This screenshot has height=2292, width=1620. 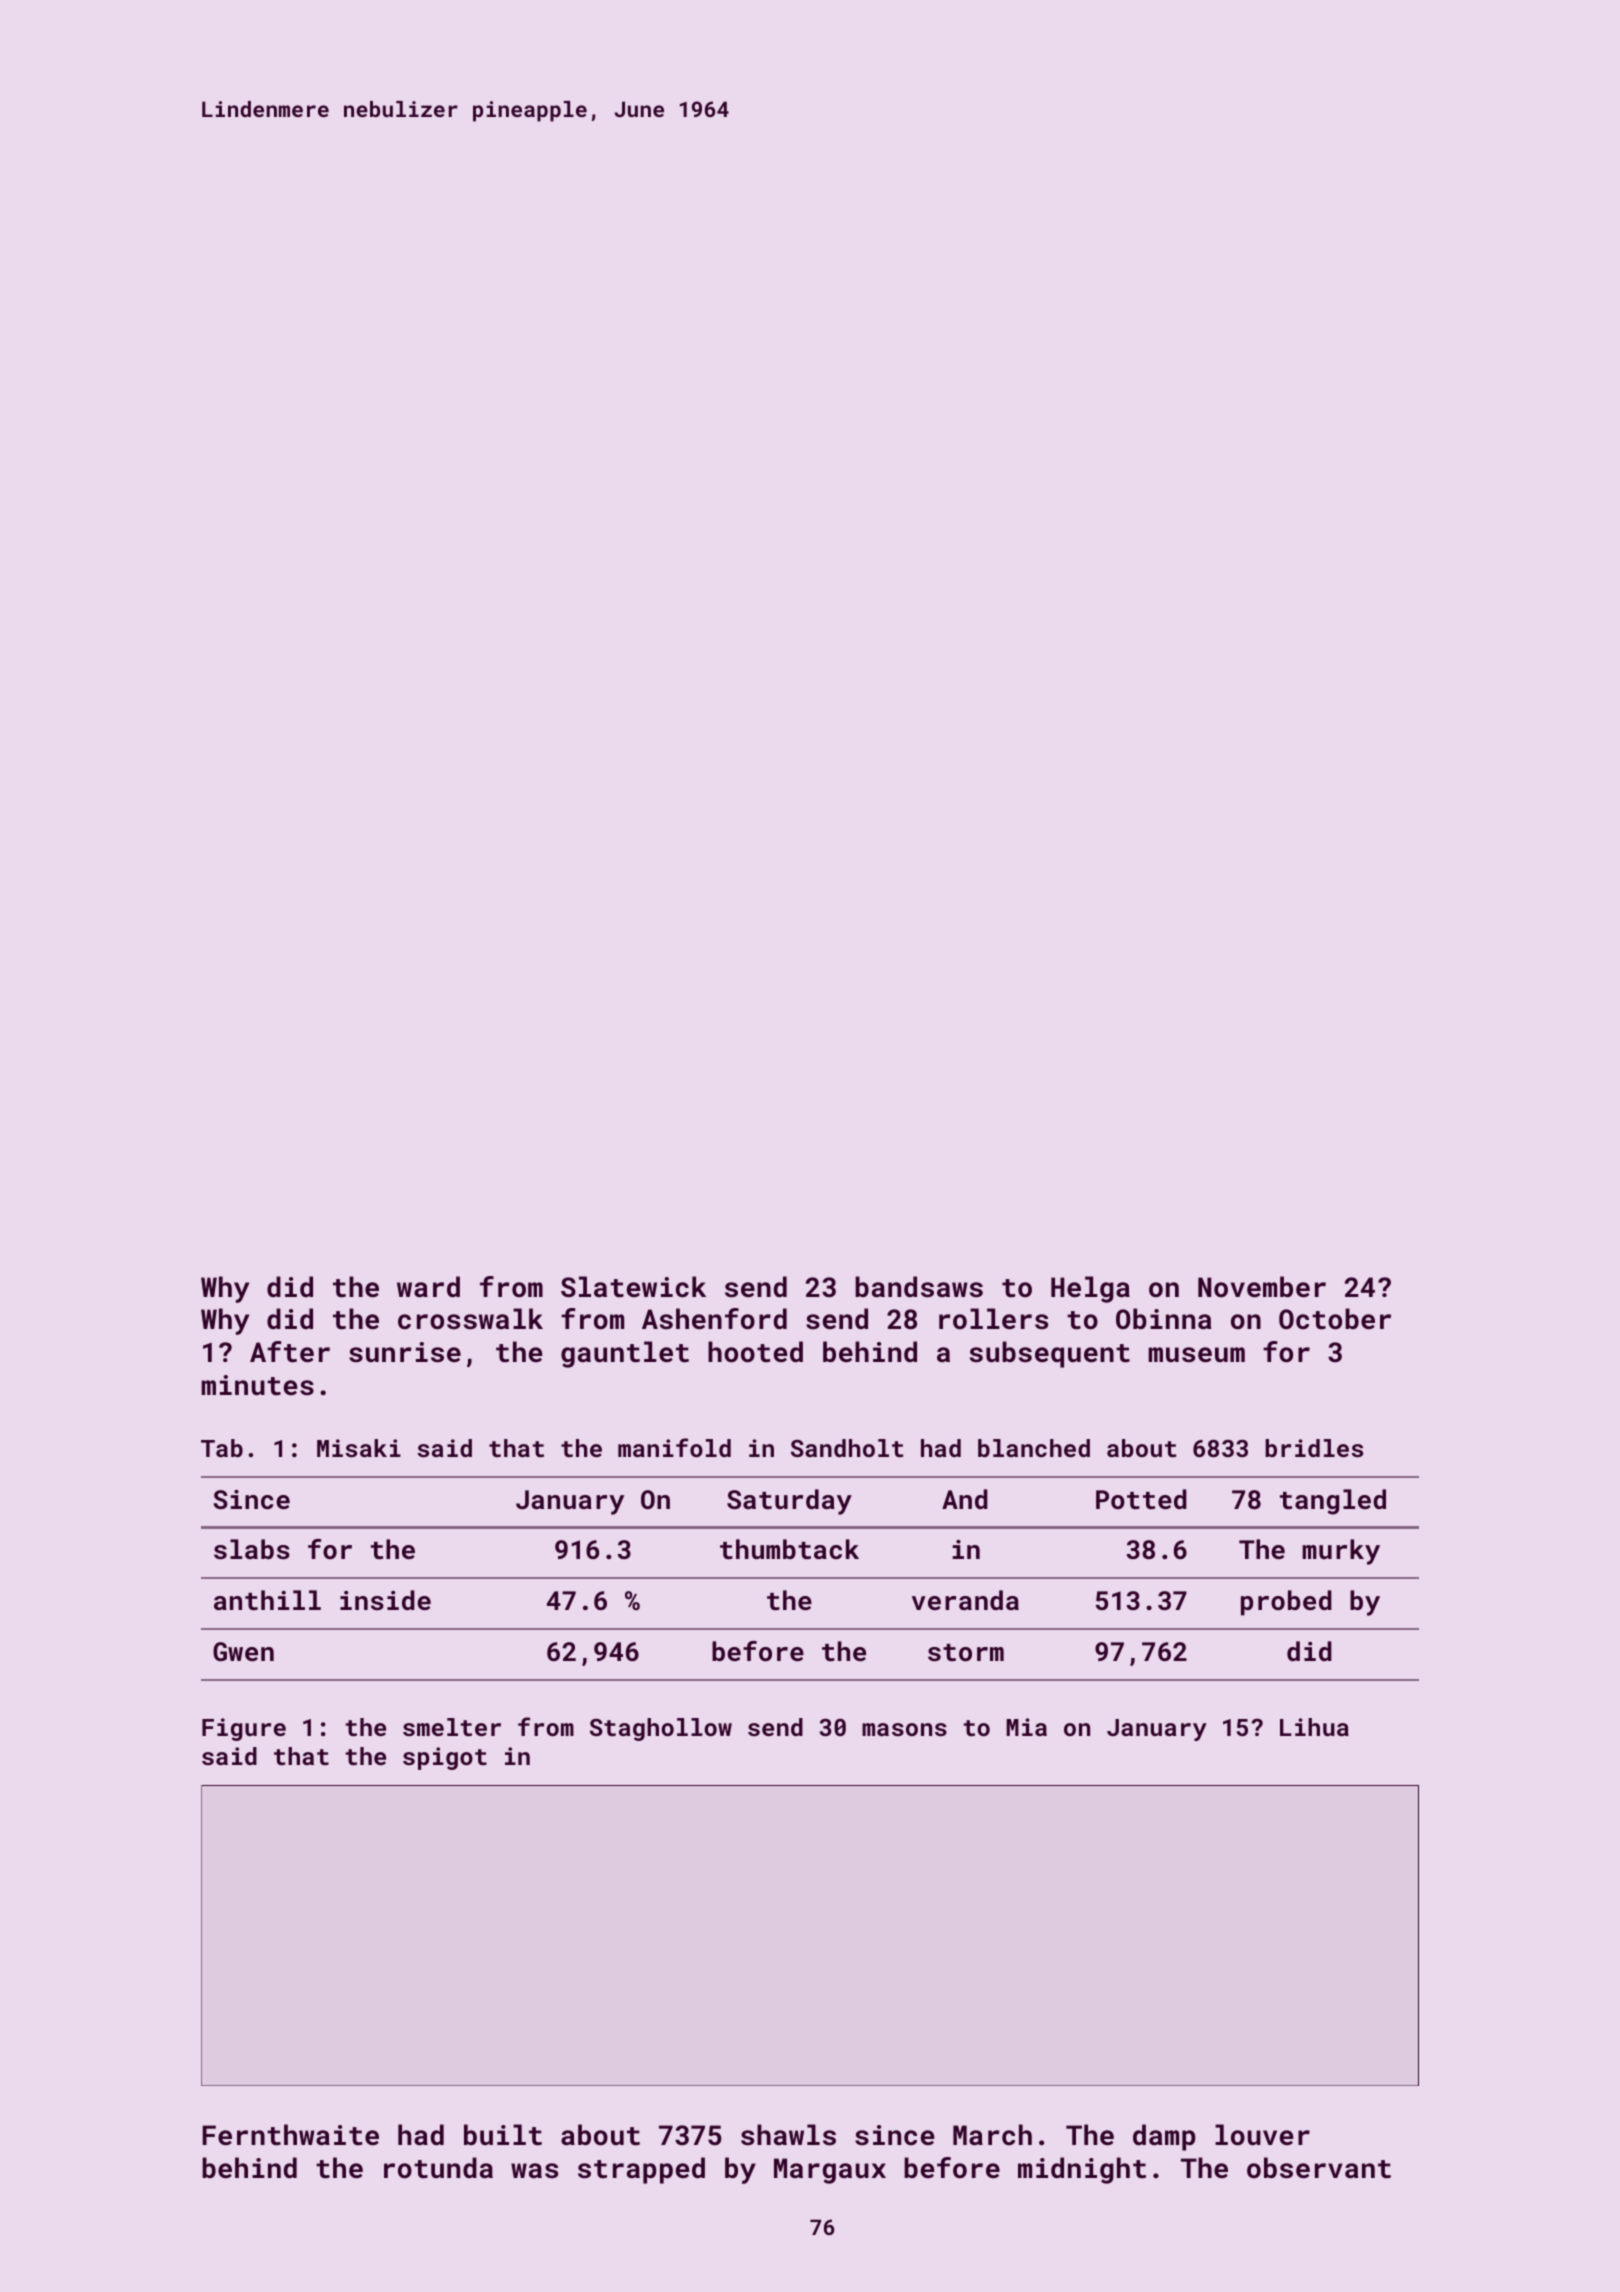 I want to click on Lihua, so click(x=1314, y=1727).
